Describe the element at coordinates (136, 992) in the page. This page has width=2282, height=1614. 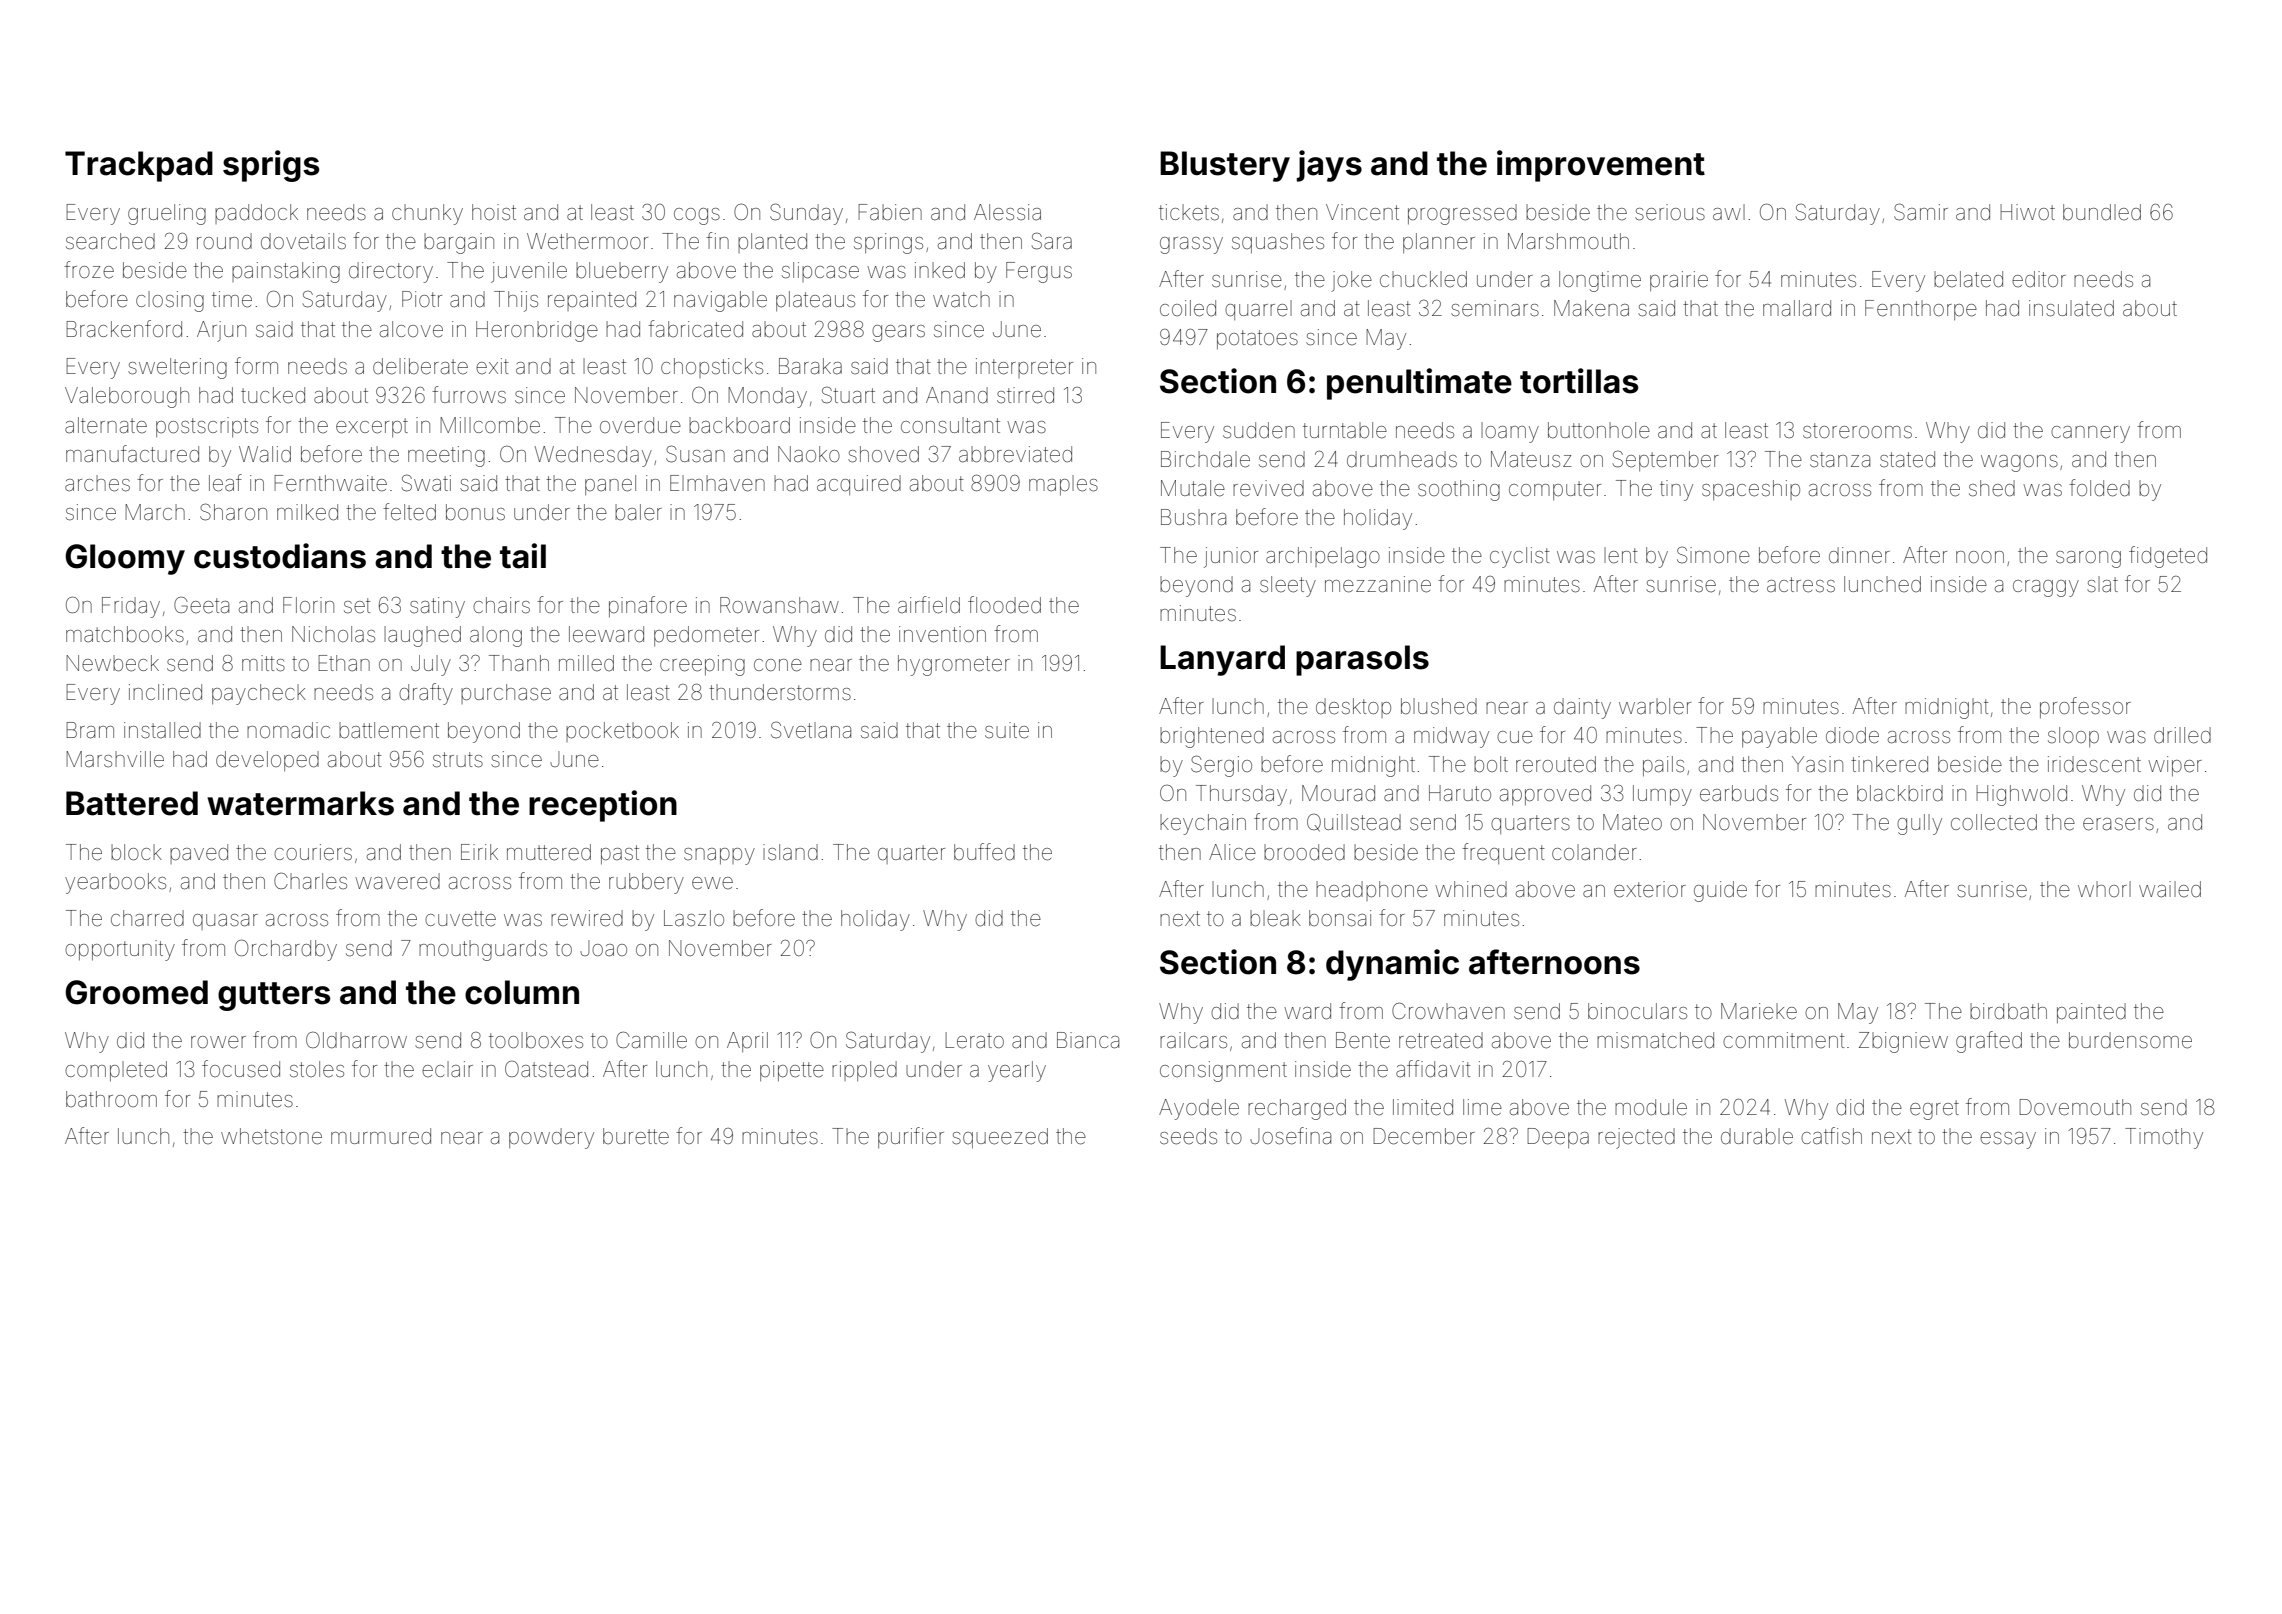
I see `Groomed` at that location.
